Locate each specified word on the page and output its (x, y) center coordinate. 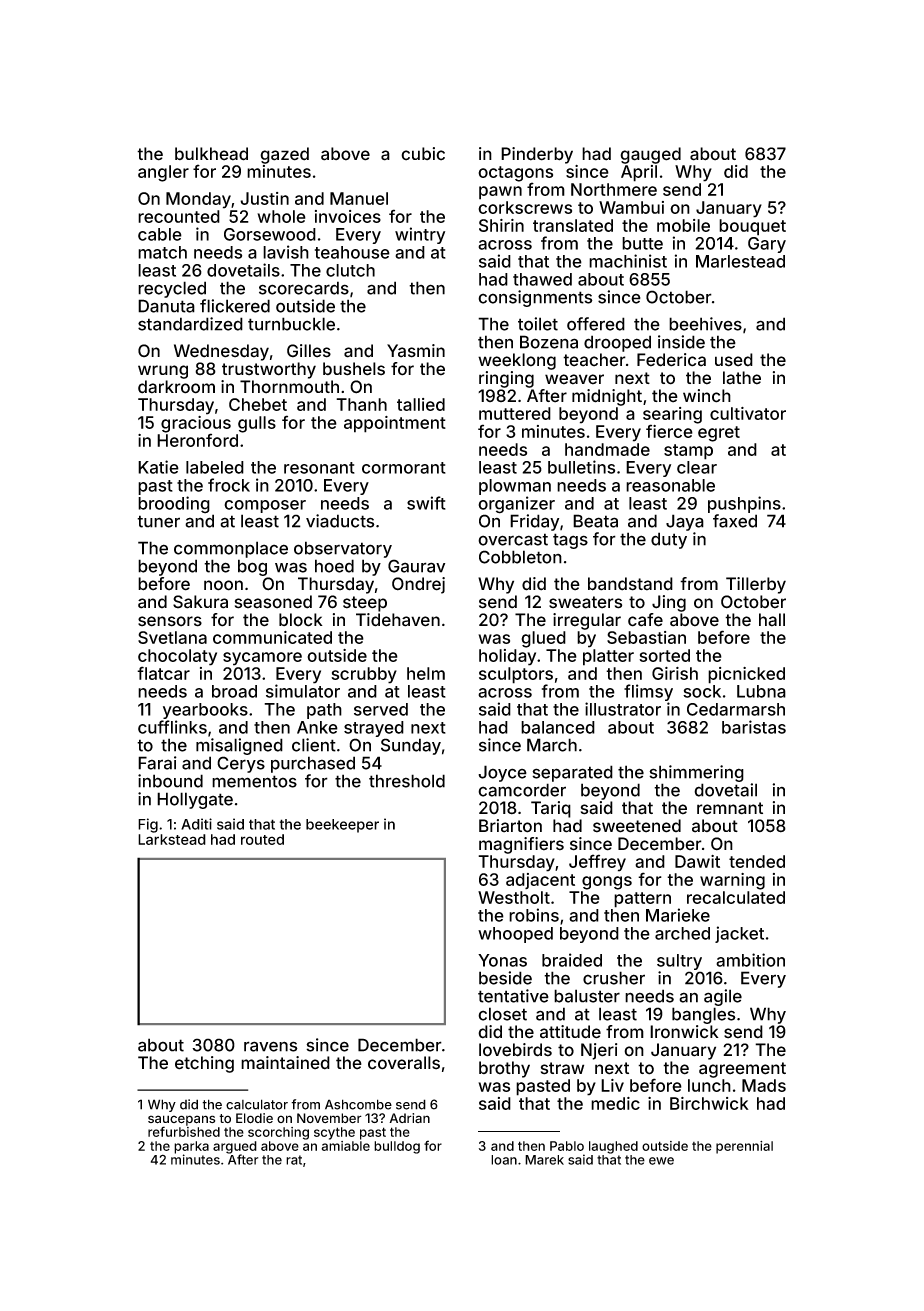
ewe (661, 1161)
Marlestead (740, 261)
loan (504, 1160)
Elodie (254, 1118)
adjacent (540, 881)
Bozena (549, 342)
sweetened (637, 826)
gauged (650, 155)
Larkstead (172, 839)
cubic (423, 154)
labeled (215, 467)
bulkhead (211, 154)
